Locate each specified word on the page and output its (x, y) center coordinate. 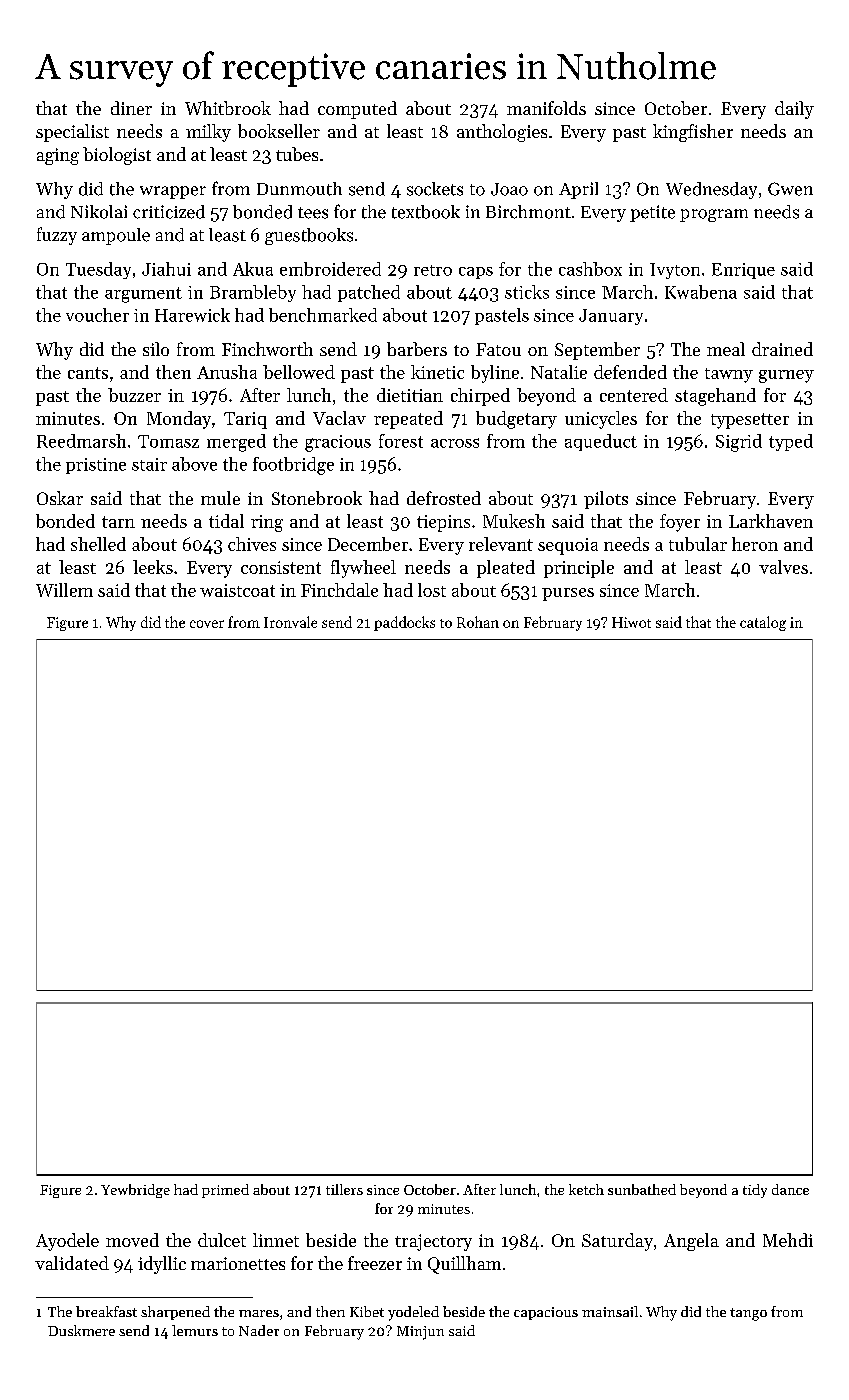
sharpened (175, 1313)
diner (131, 108)
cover (207, 624)
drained (782, 349)
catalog (763, 623)
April (578, 190)
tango (748, 1314)
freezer (375, 1263)
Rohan (478, 622)
